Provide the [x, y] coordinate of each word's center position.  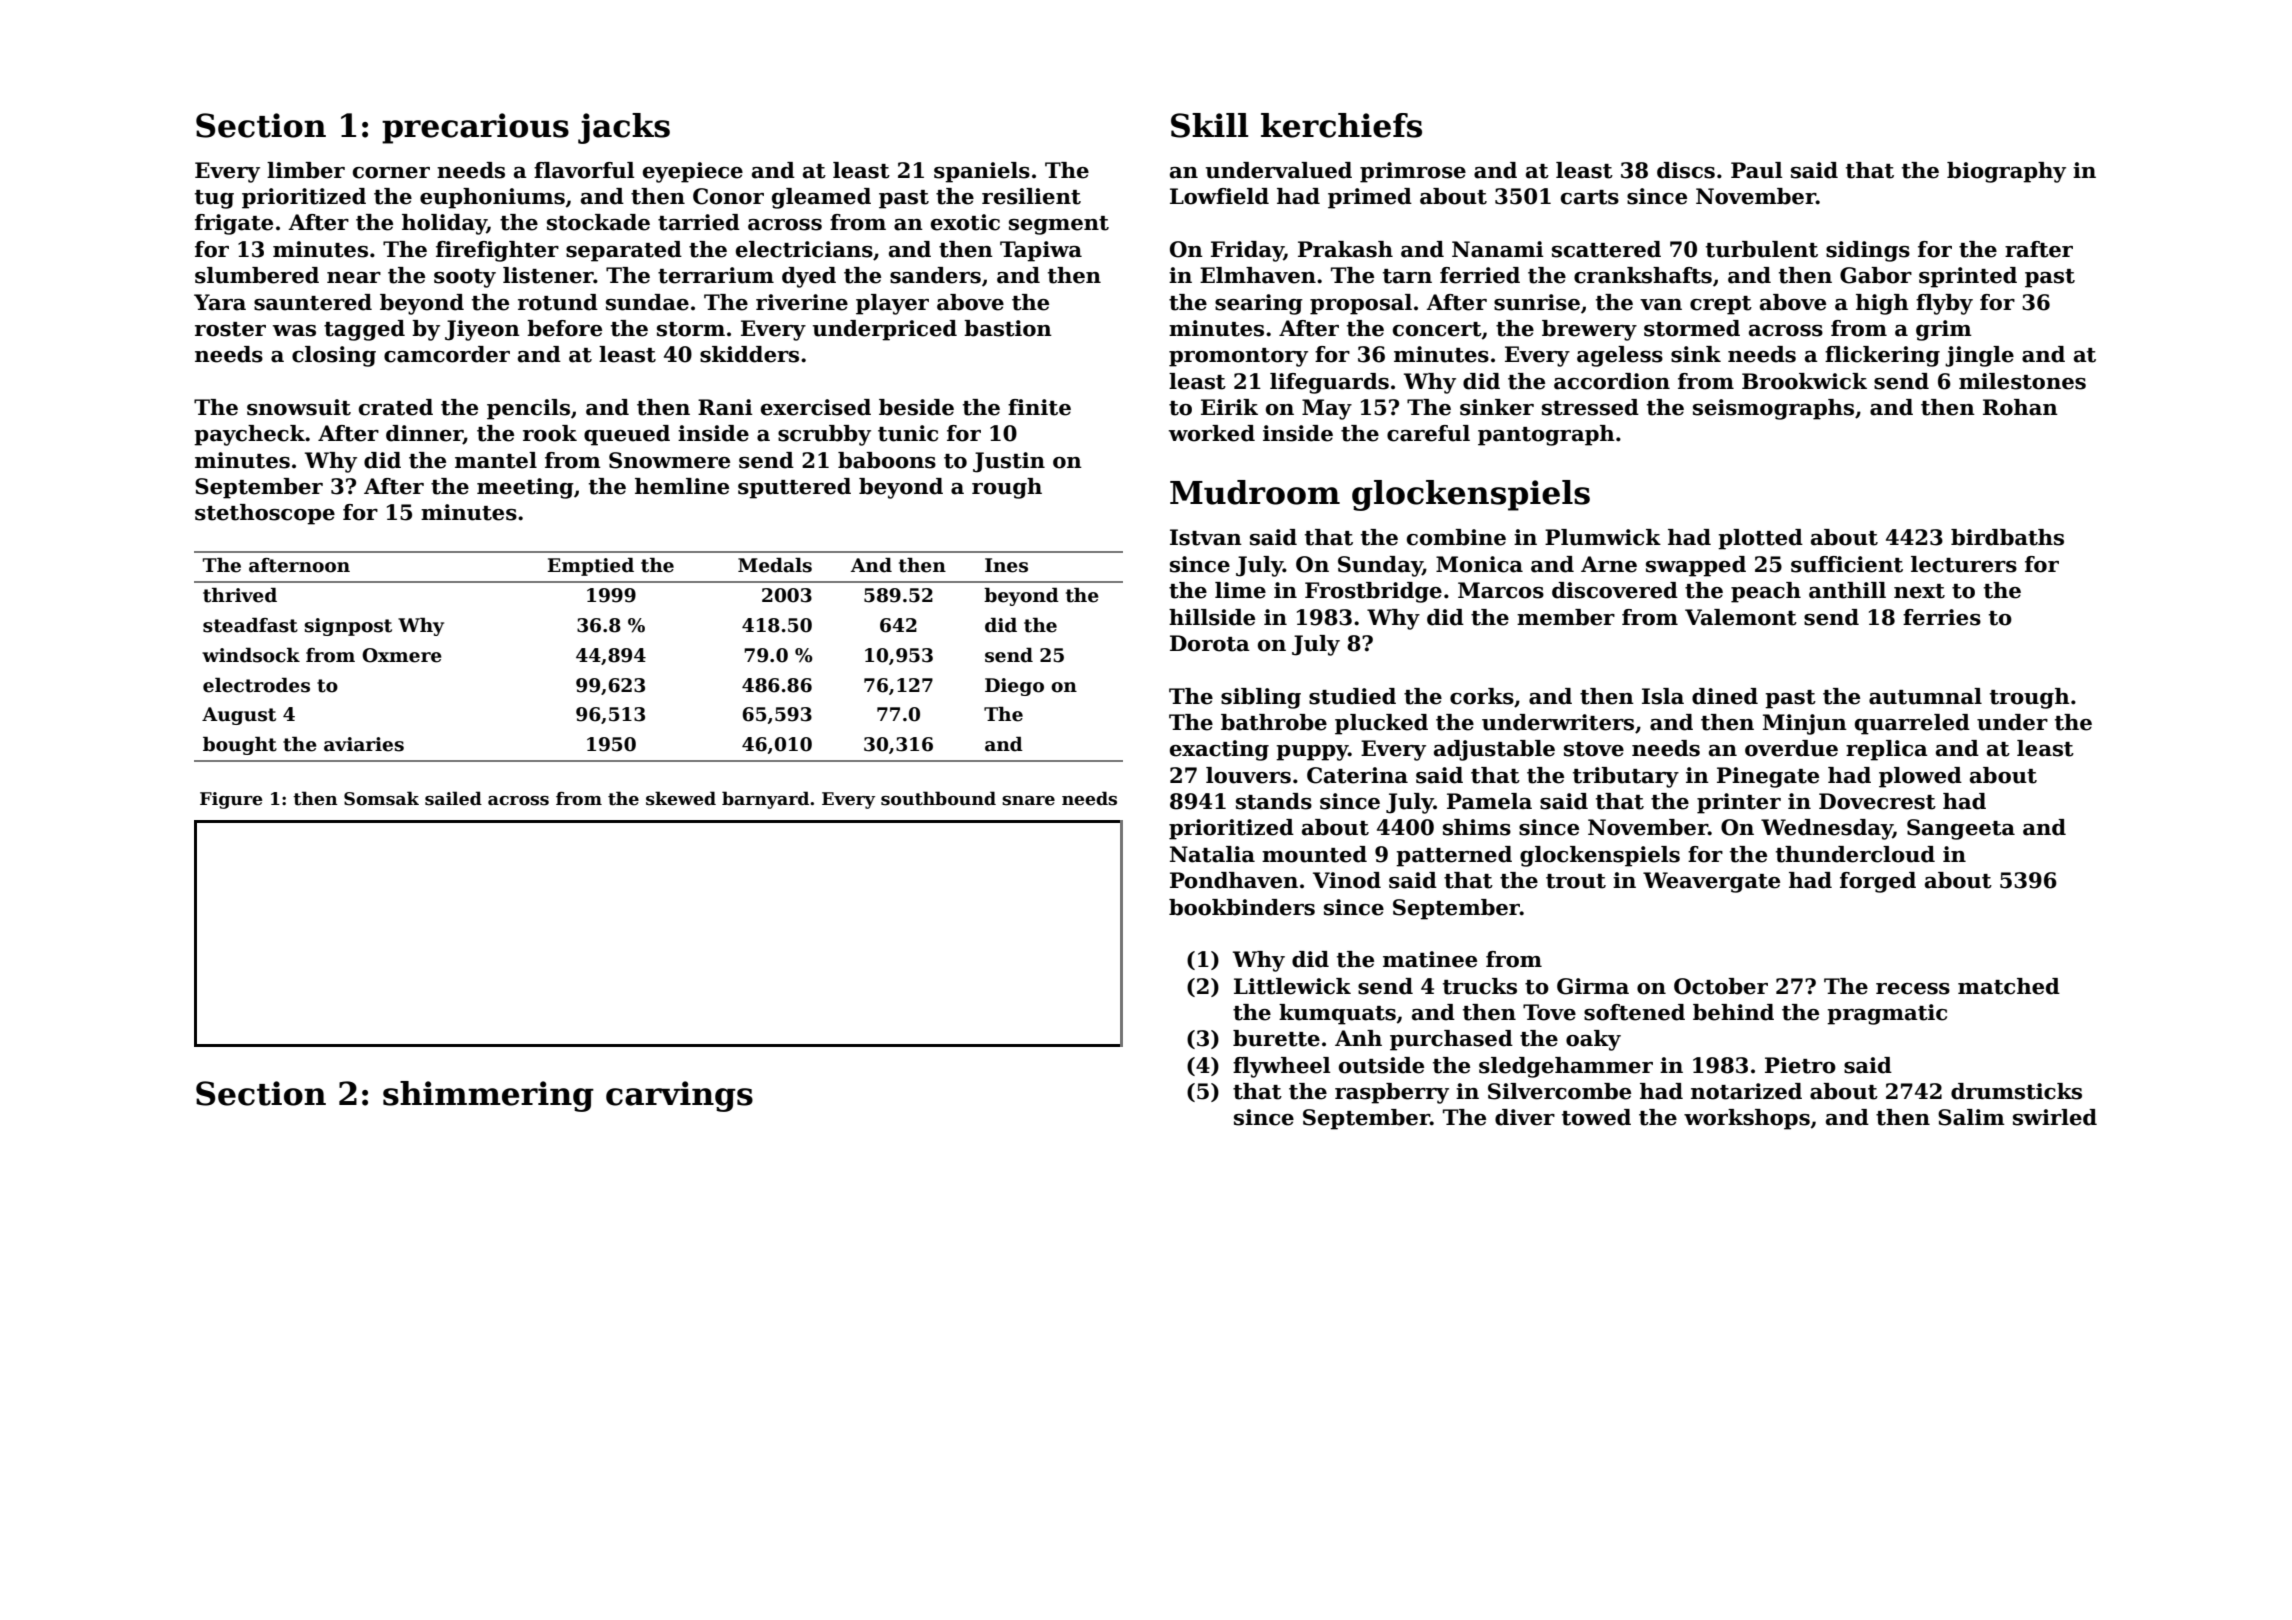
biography [2006, 172]
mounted [1314, 854]
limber [306, 170]
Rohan [2020, 407]
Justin [1009, 462]
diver [1525, 1117]
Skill [1210, 125]
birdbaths [2007, 537]
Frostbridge [1373, 592]
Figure [231, 800]
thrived [240, 595]
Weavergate [1711, 882]
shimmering [488, 1096]
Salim [1971, 1117]
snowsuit [299, 407]
